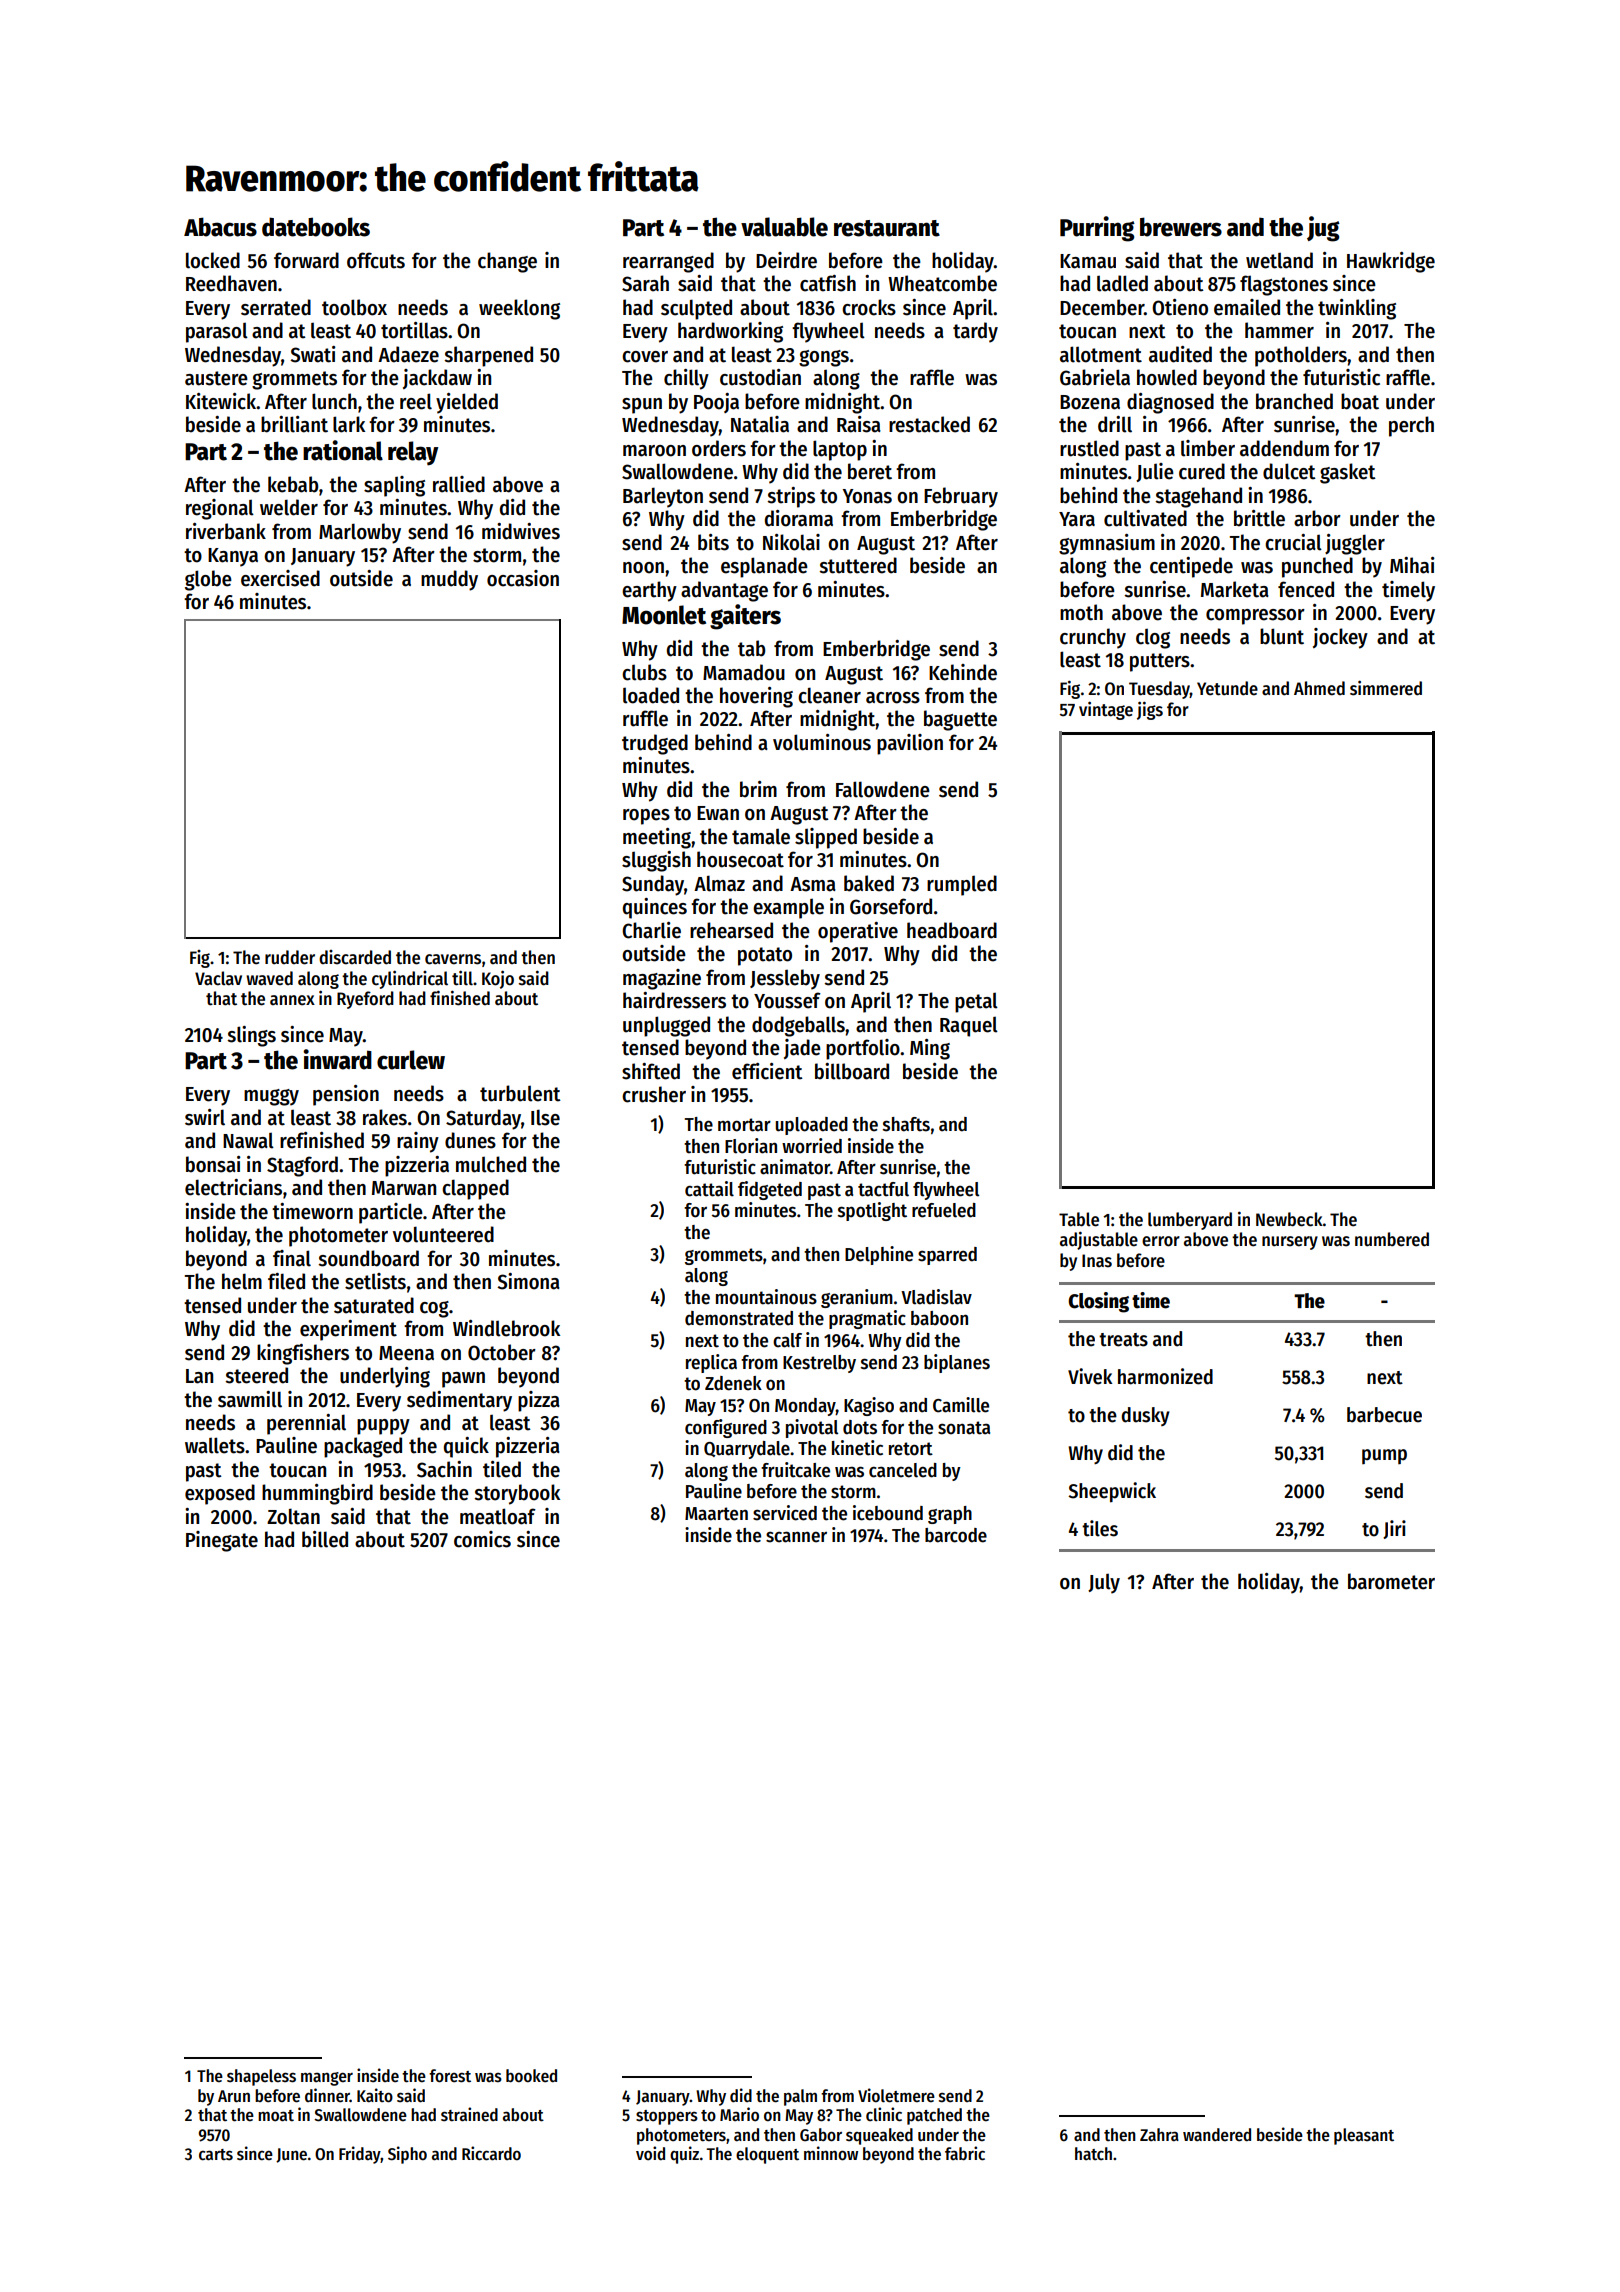 This screenshot has width=1620, height=2292. I want to click on eloquent, so click(767, 2155).
